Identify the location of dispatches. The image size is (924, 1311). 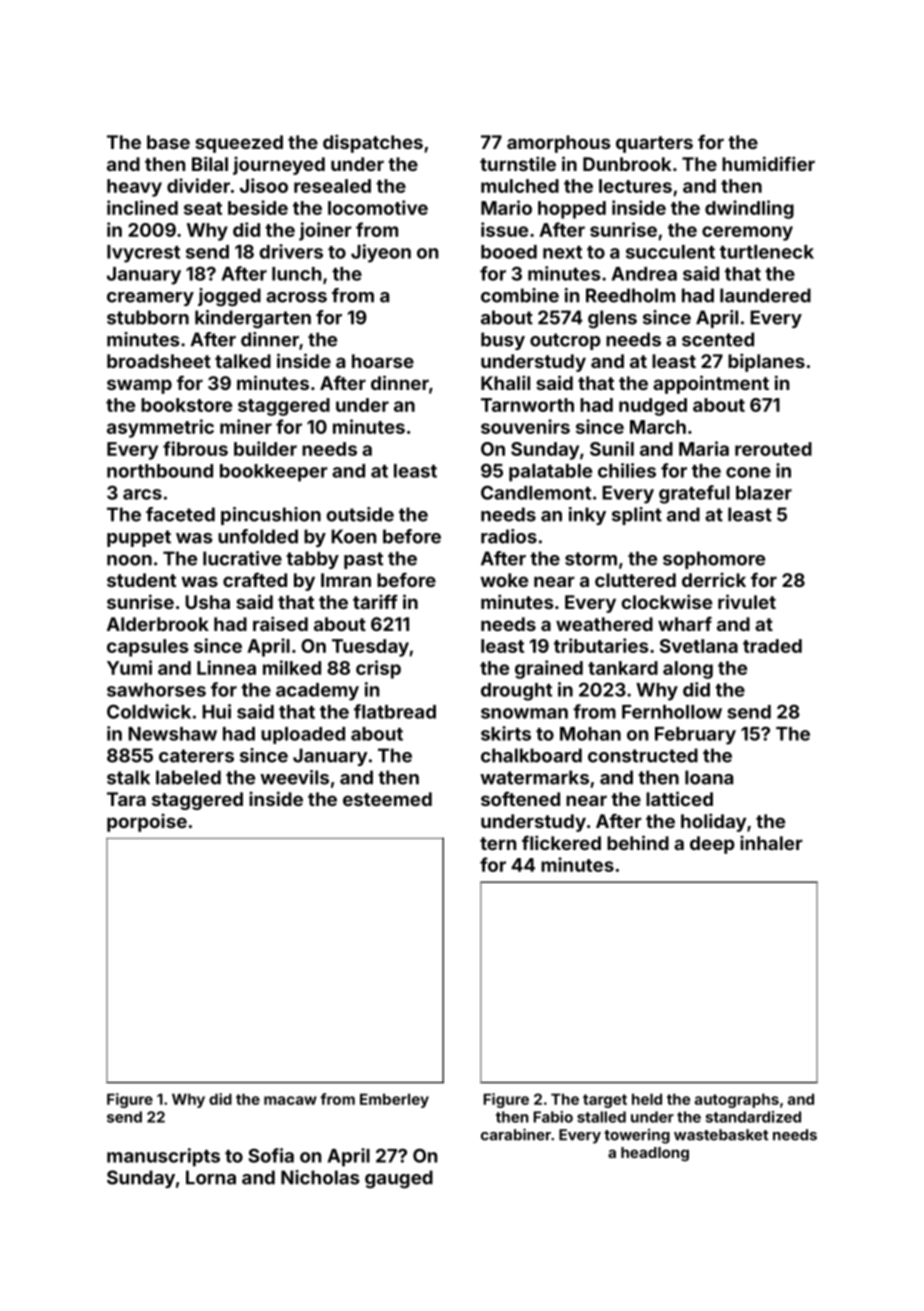
(373, 143).
